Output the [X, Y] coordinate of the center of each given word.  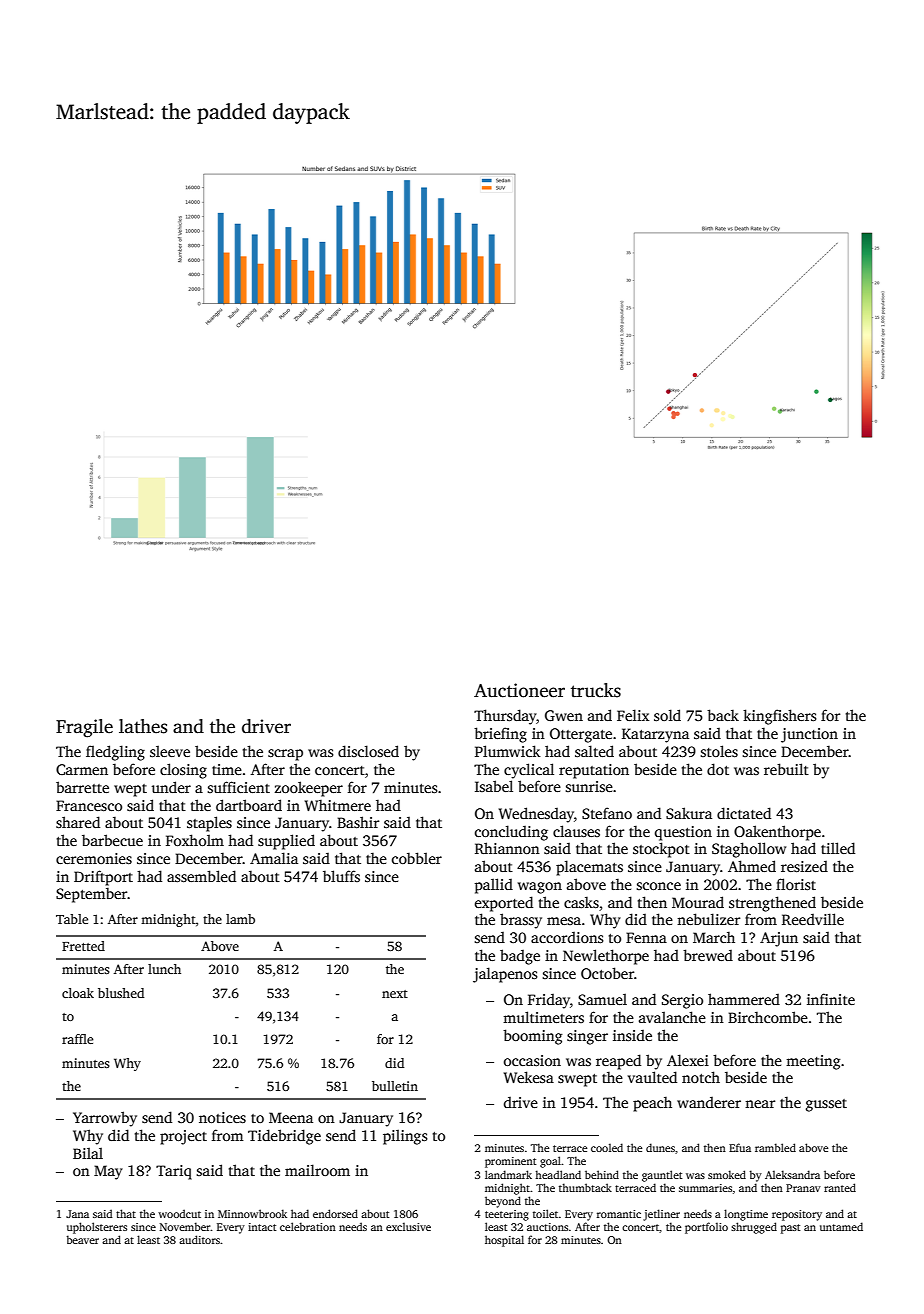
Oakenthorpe [777, 833]
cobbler [417, 858]
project [183, 1137]
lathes [143, 726]
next [395, 994]
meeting [813, 1062]
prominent [511, 1162]
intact [262, 1227]
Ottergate [581, 735]
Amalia [274, 858]
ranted [840, 1187]
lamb [240, 919]
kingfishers [780, 717]
